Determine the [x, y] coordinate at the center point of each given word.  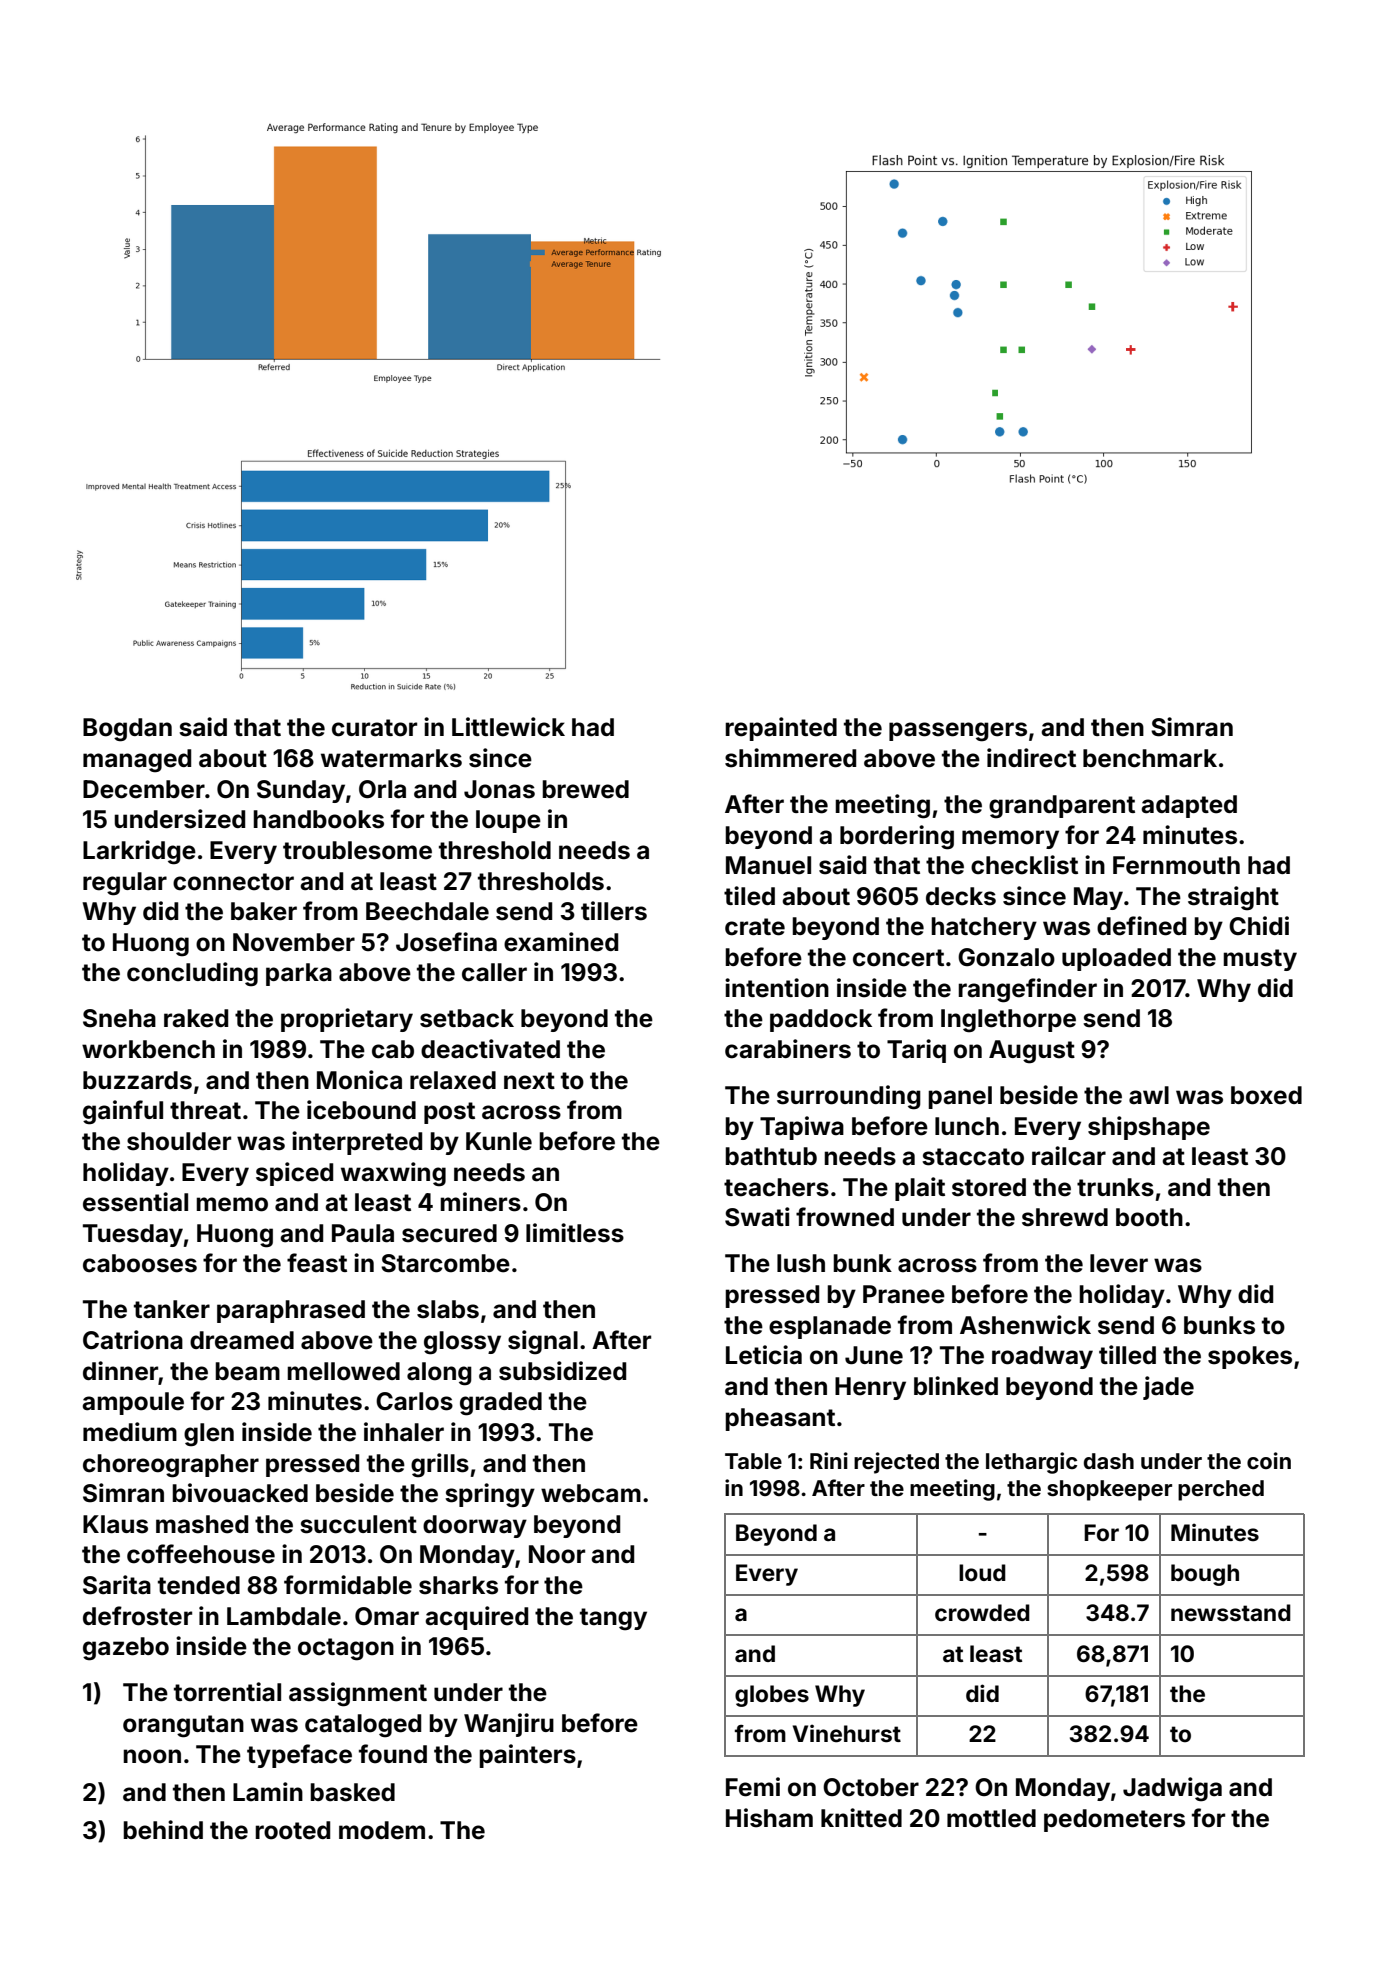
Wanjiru [509, 1725]
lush [801, 1263]
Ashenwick [1025, 1325]
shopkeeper [1109, 1490]
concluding [192, 974]
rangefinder [1027, 990]
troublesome [357, 850]
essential [135, 1202]
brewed [585, 789]
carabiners [788, 1049]
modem [382, 1830]
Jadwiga [1172, 1789]
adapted [1189, 806]
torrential [227, 1692]
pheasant [780, 1419]
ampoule [133, 1403]
